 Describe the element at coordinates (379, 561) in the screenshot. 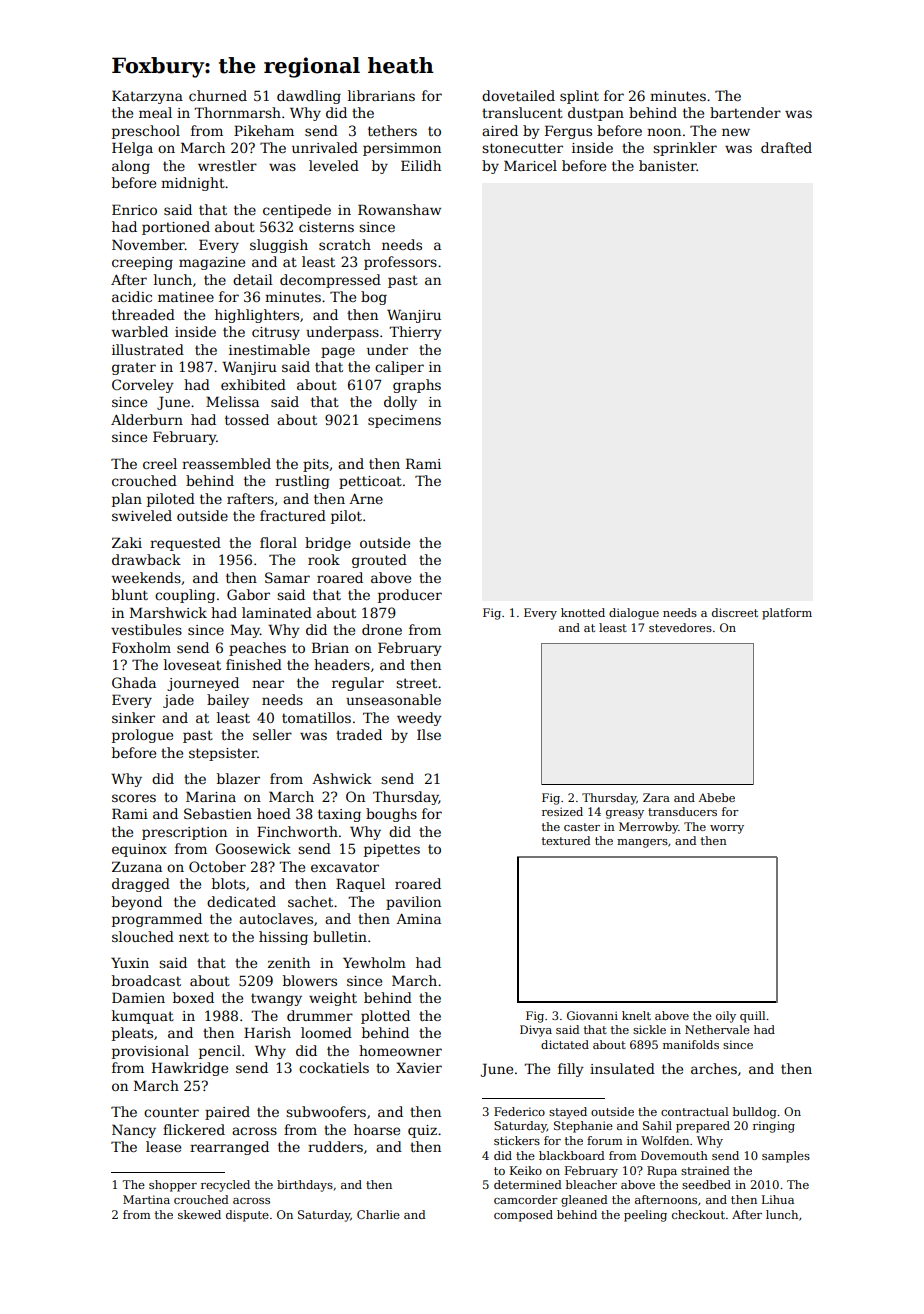

I see `grouted` at that location.
